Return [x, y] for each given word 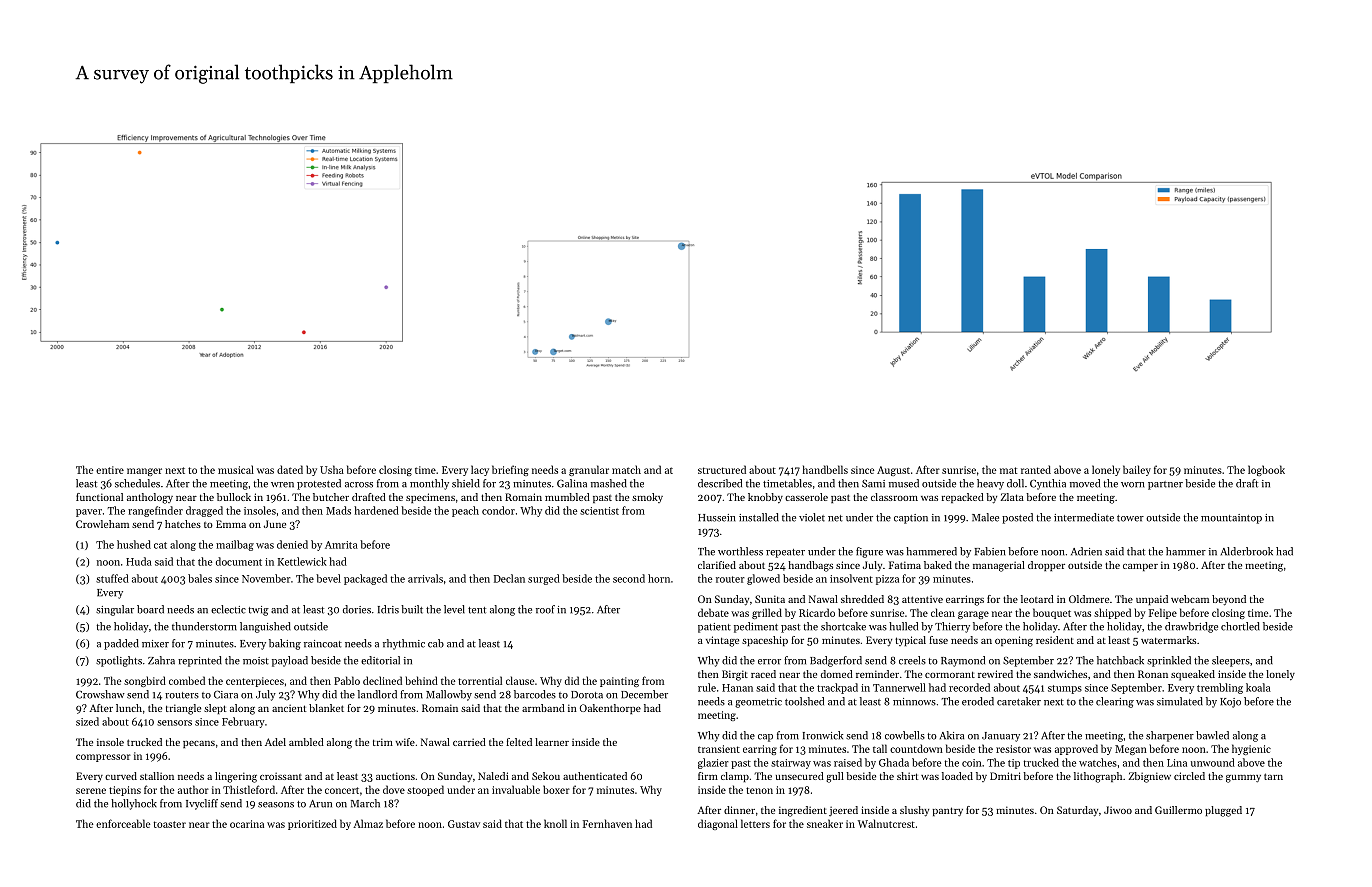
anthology [150, 498]
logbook [1266, 470]
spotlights [119, 661]
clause [520, 680]
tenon [759, 790]
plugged [1223, 811]
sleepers [1231, 661]
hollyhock [134, 804]
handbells [825, 469]
